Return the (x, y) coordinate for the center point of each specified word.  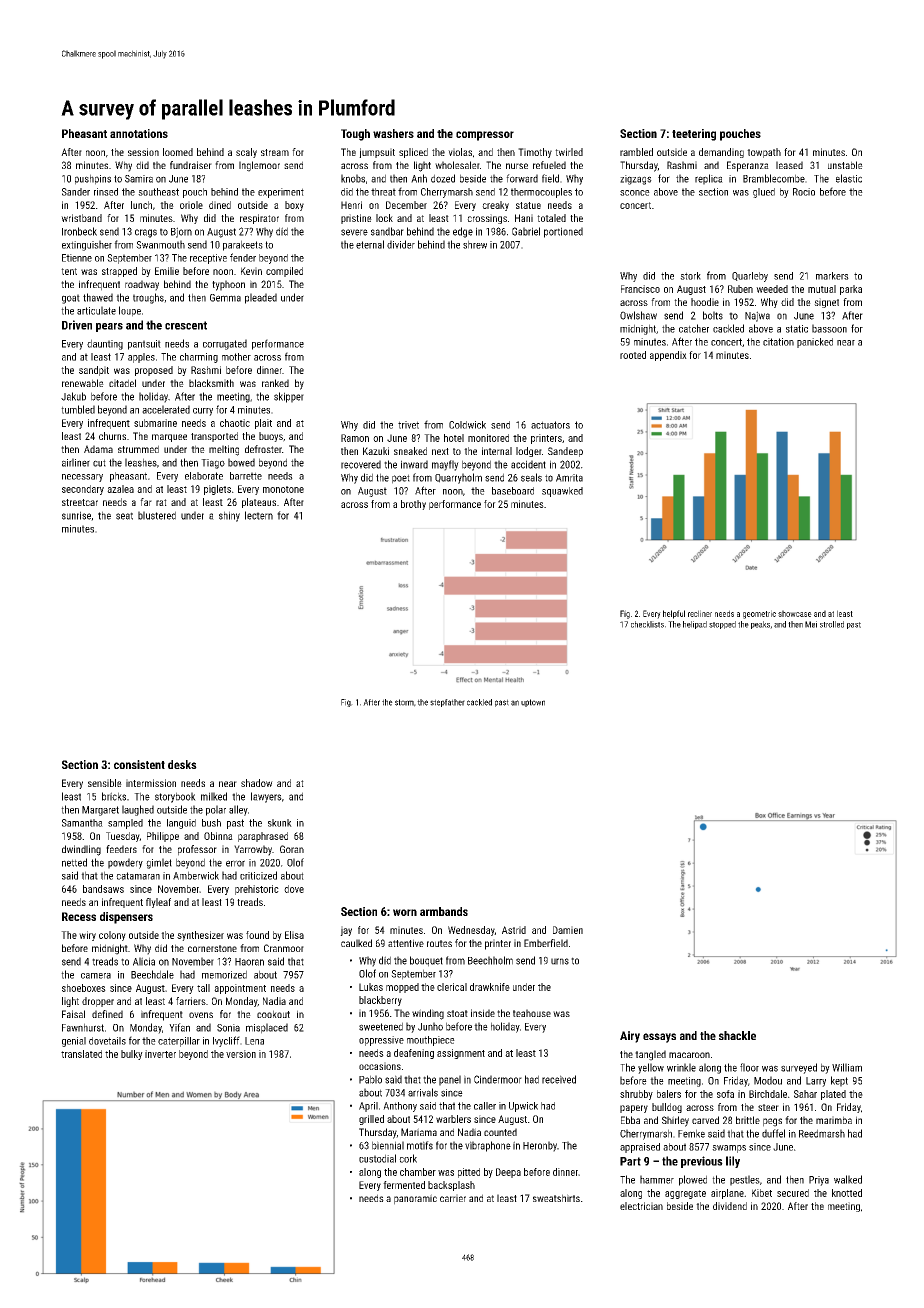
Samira (139, 179)
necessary (82, 478)
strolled (832, 624)
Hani (524, 218)
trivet (408, 425)
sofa (725, 1094)
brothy (413, 505)
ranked (275, 383)
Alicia (144, 961)
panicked (815, 343)
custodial (377, 1158)
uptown (533, 703)
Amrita (569, 478)
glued (764, 193)
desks (182, 764)
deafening (414, 1054)
